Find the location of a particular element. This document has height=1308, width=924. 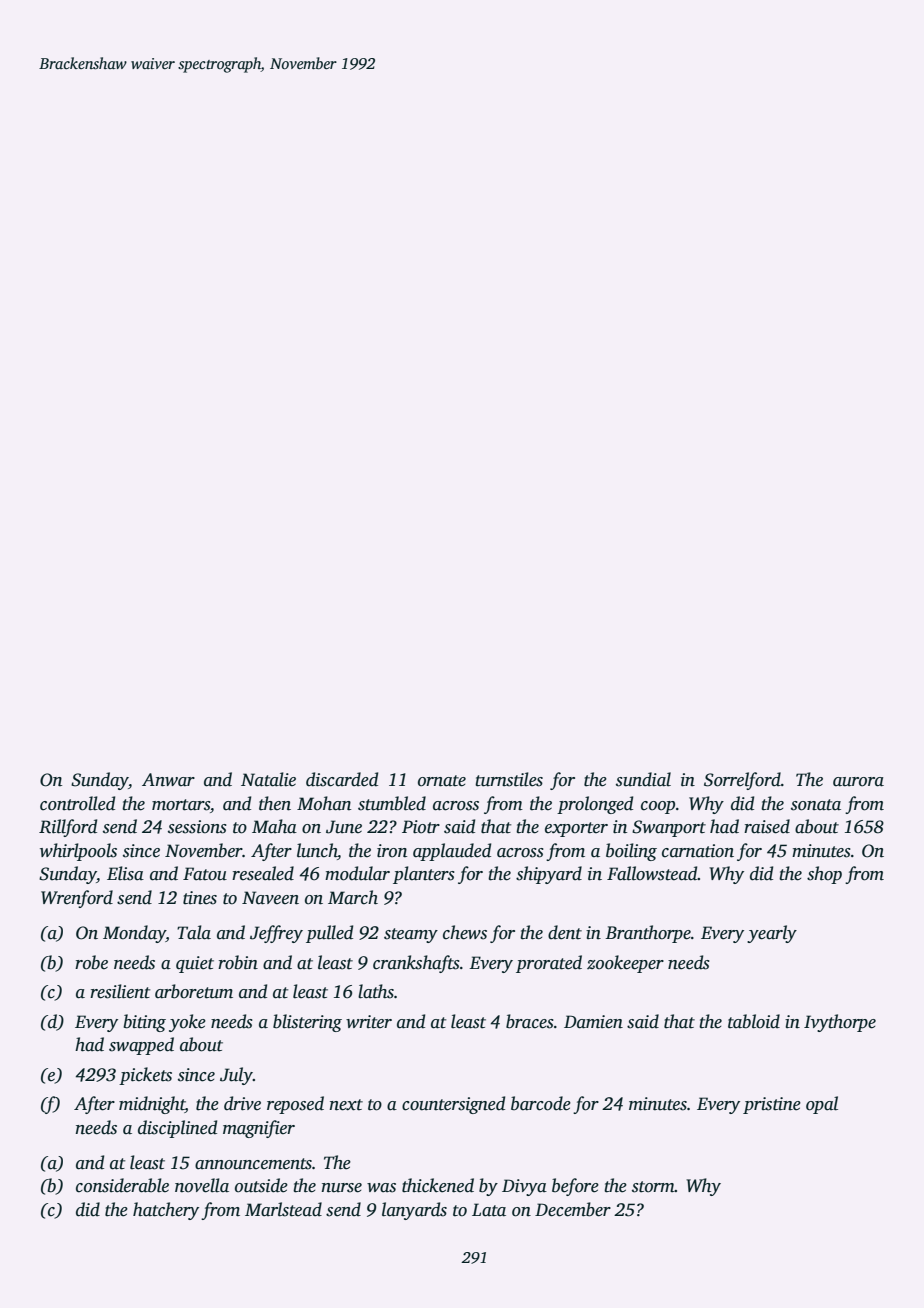

yearly is located at coordinates (772, 934).
